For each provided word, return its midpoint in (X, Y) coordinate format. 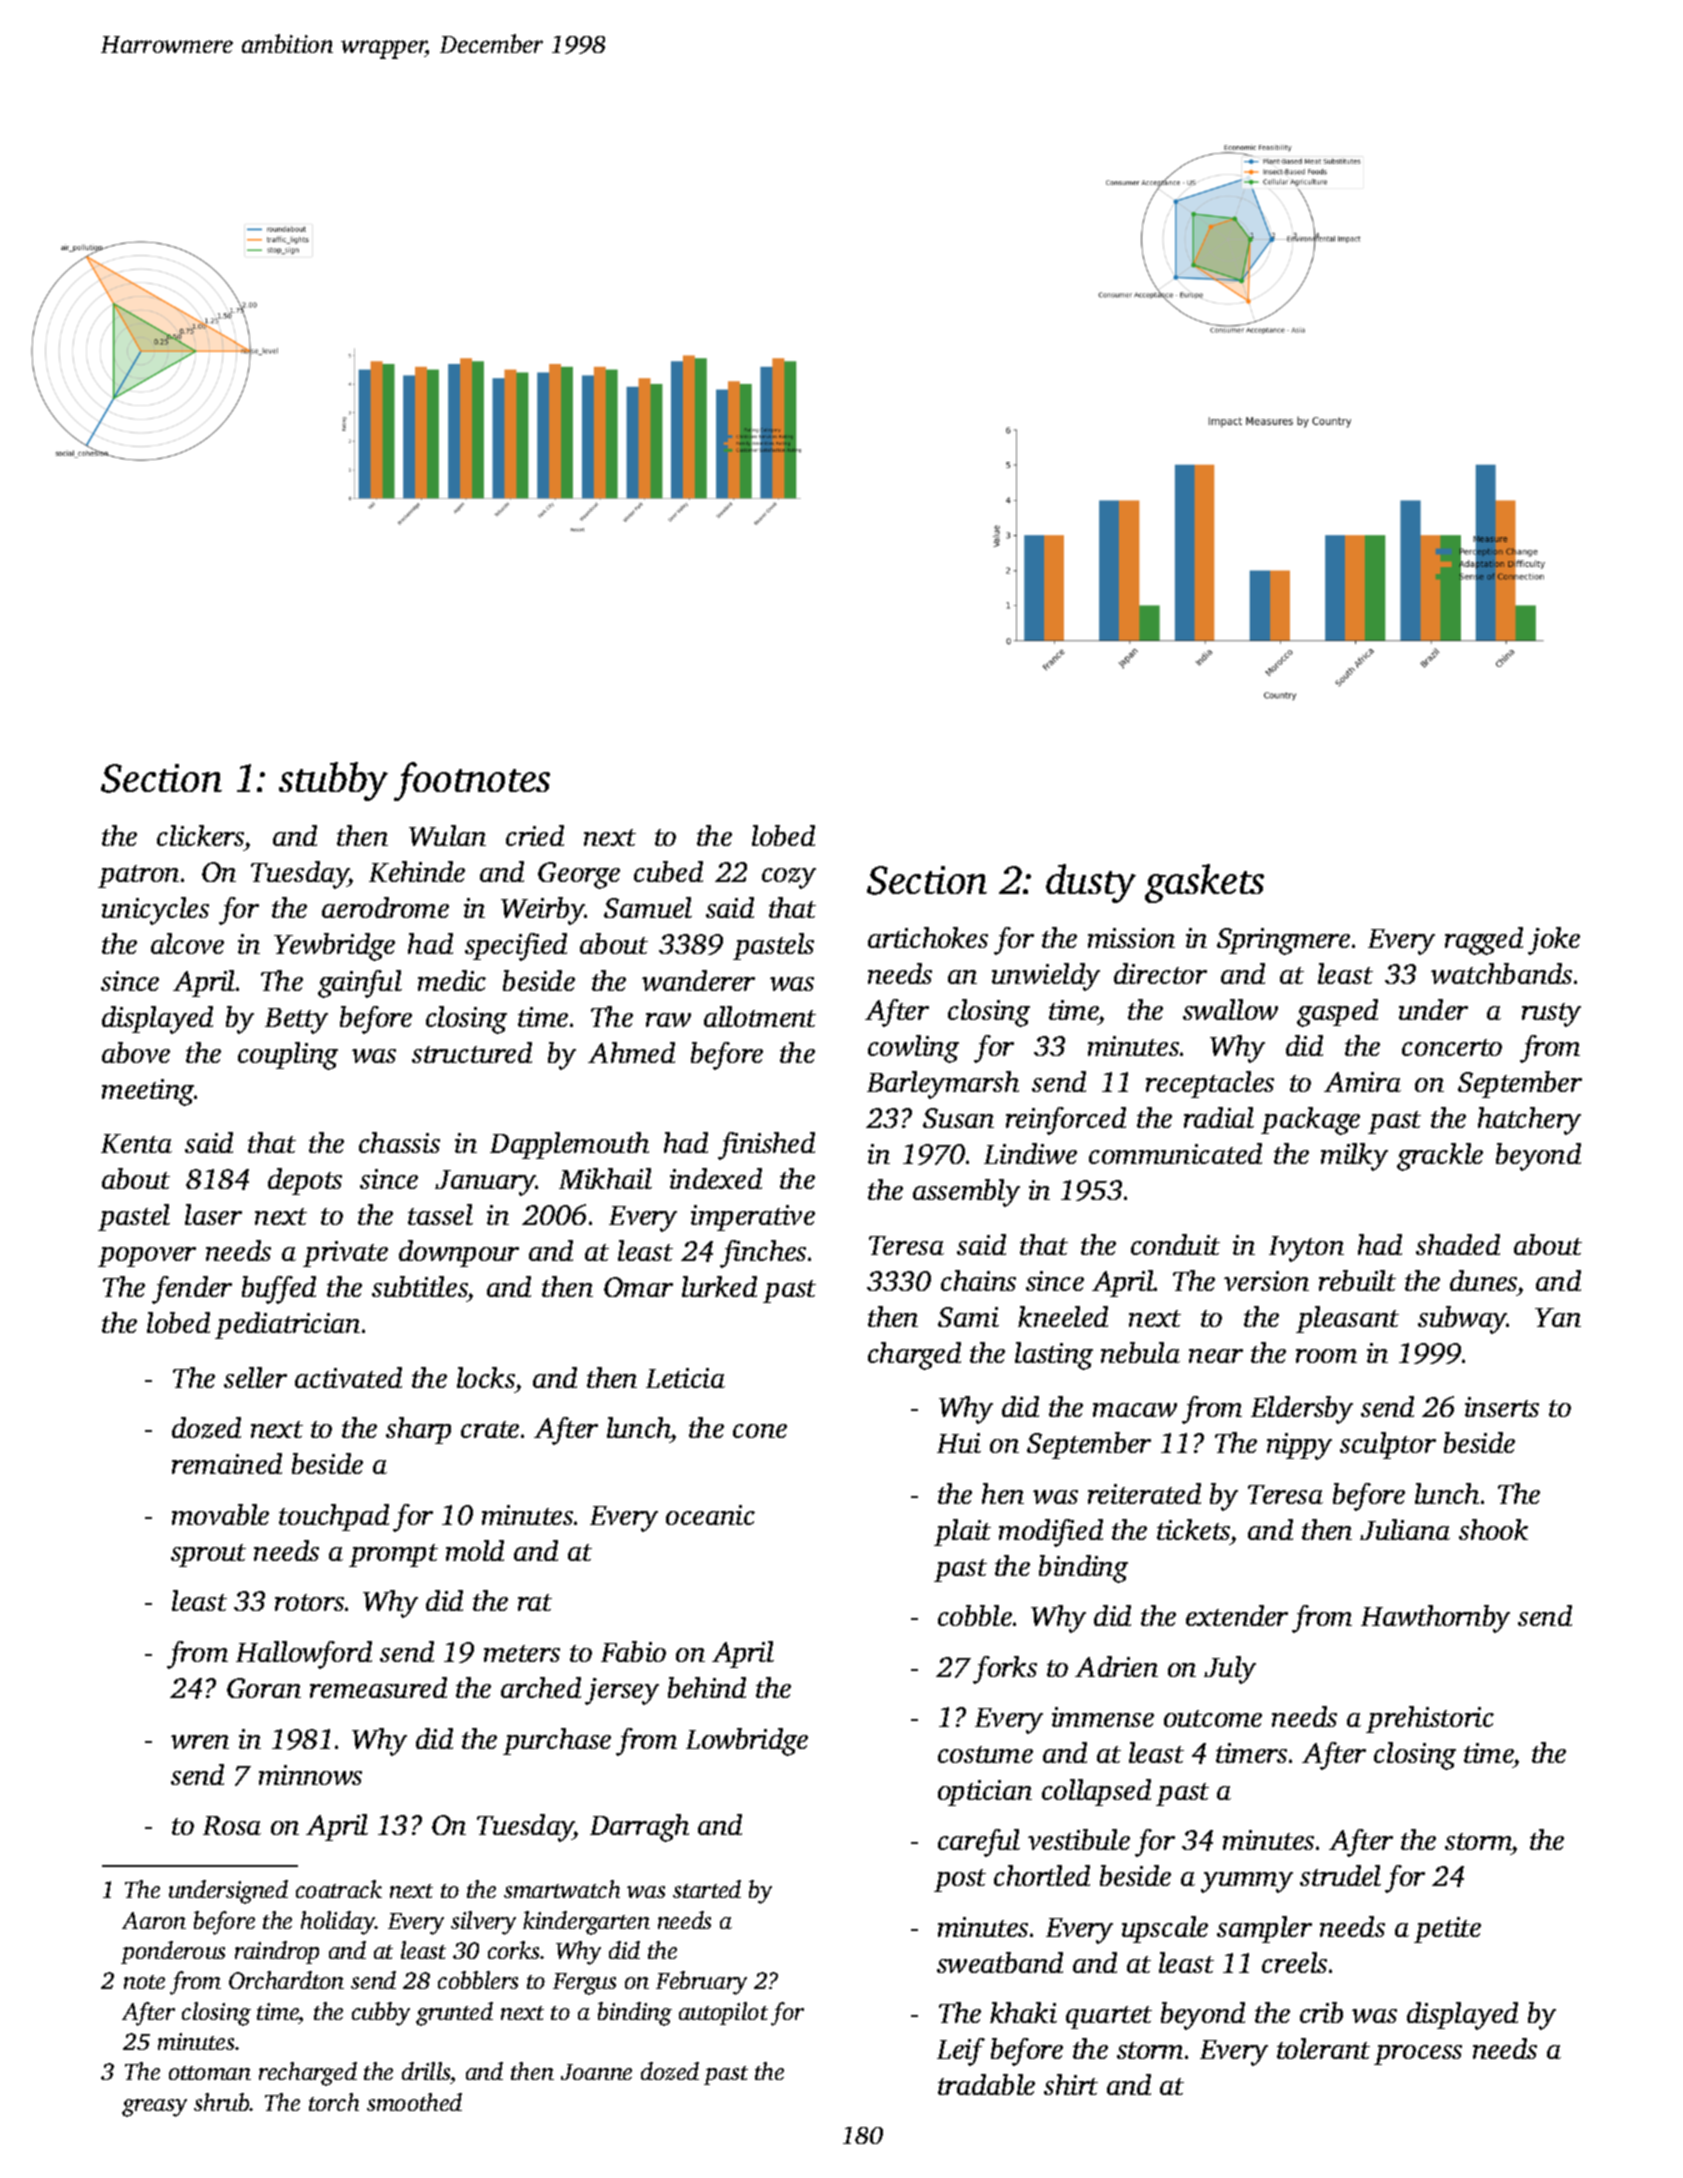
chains (978, 1280)
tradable (986, 2084)
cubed (668, 871)
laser (213, 1214)
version (1266, 1281)
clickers (200, 835)
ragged (1484, 941)
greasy (154, 2108)
